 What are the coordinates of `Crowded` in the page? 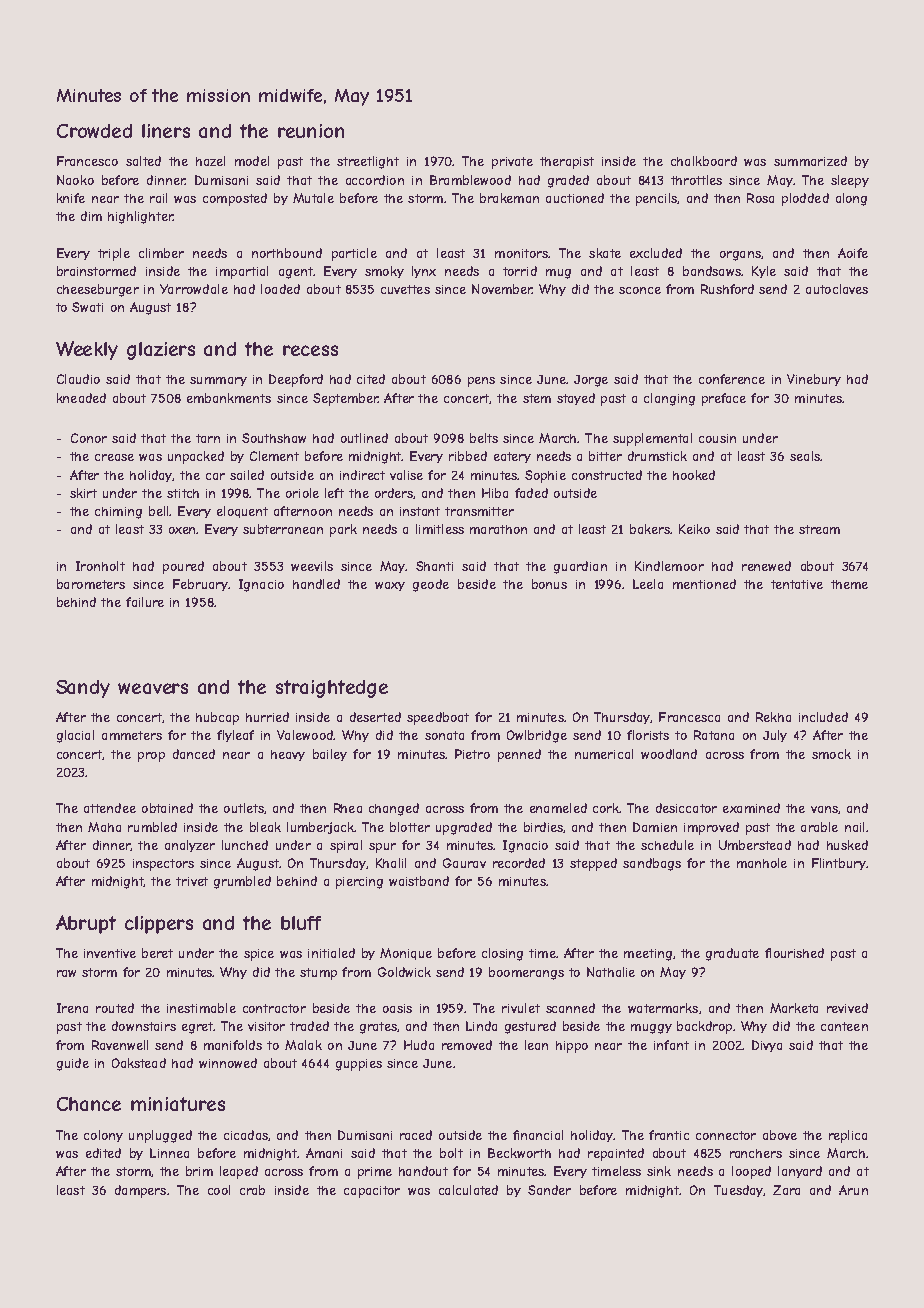 It's located at (94, 131).
